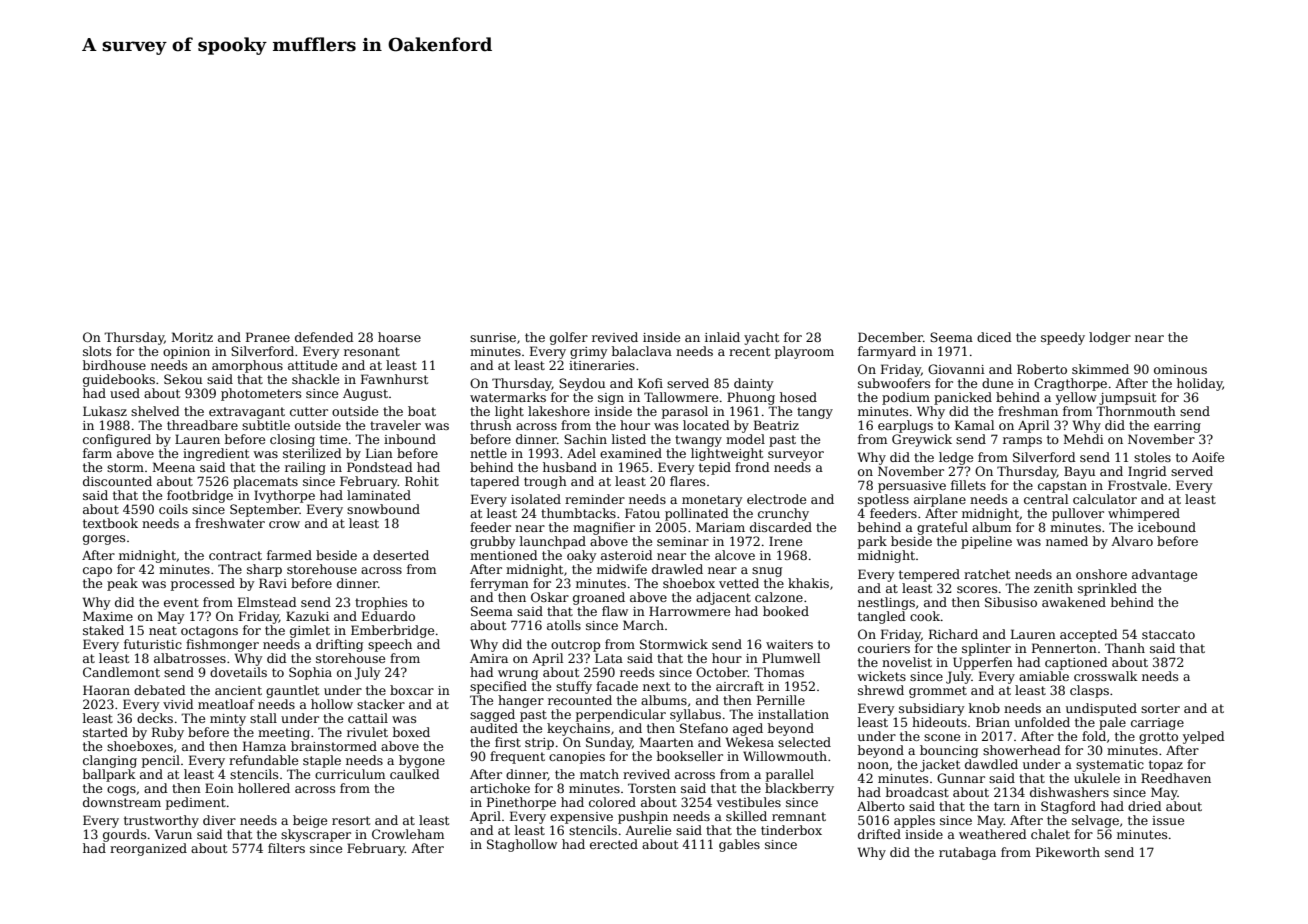 The height and width of the screenshot is (924, 1308). Describe the element at coordinates (125, 393) in the screenshot. I see `used` at that location.
